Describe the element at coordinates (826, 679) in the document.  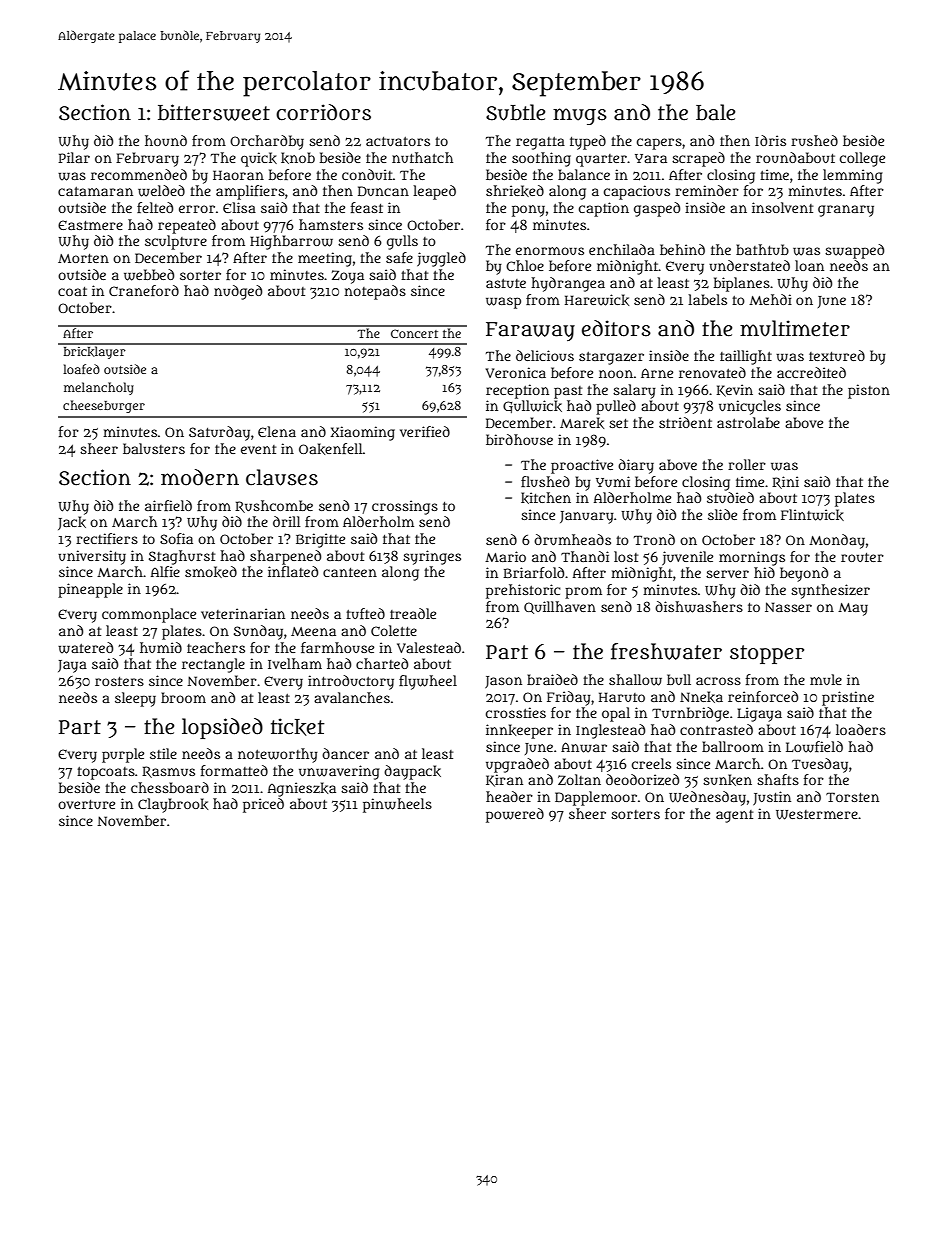
I see `mule` at that location.
